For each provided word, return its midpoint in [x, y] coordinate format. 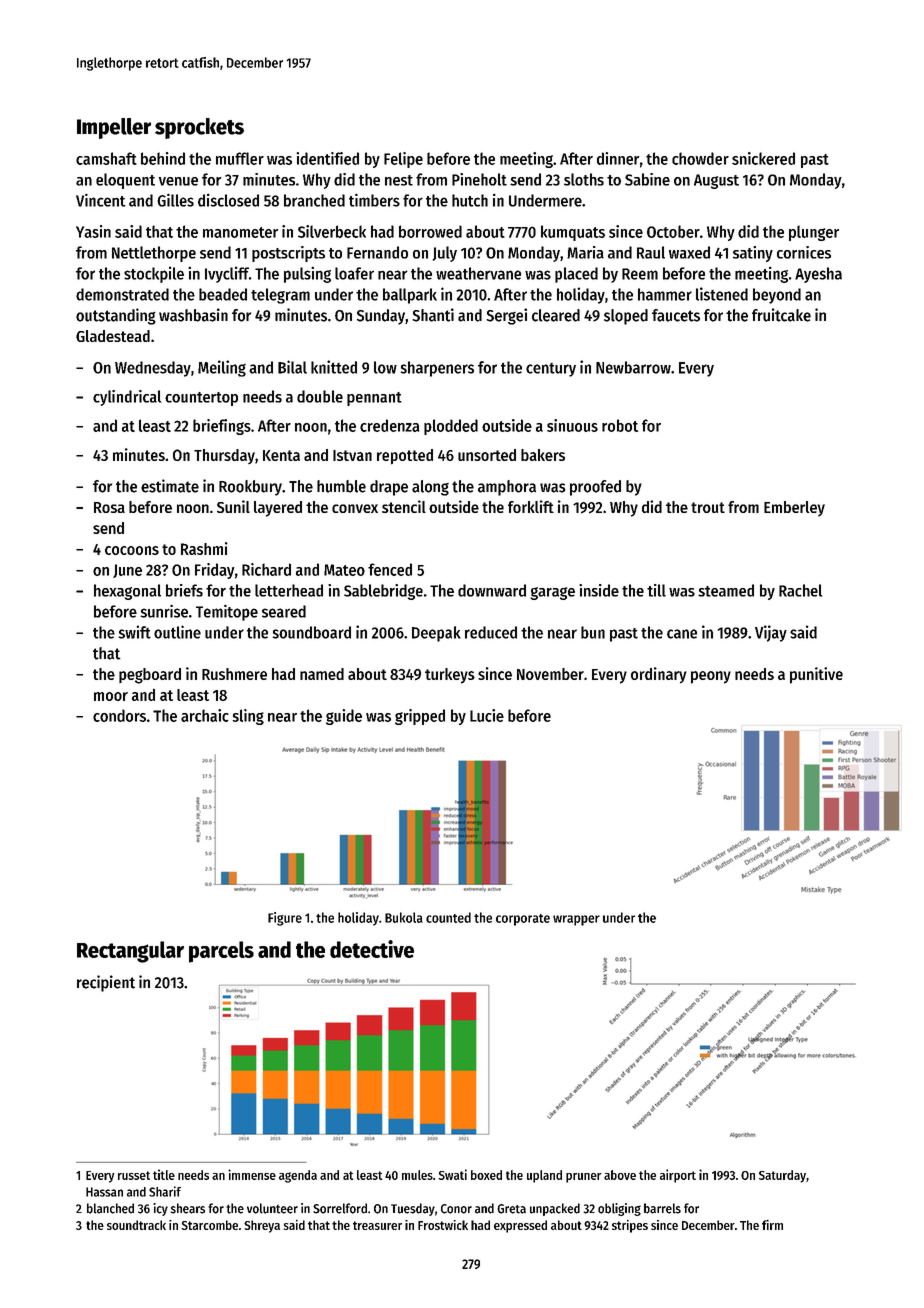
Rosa [109, 507]
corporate [523, 920]
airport [678, 1176]
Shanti [433, 315]
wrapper [576, 920]
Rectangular [130, 952]
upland [544, 1176]
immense [252, 1174]
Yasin [93, 231]
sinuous [572, 425]
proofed [595, 488]
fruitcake [781, 315]
